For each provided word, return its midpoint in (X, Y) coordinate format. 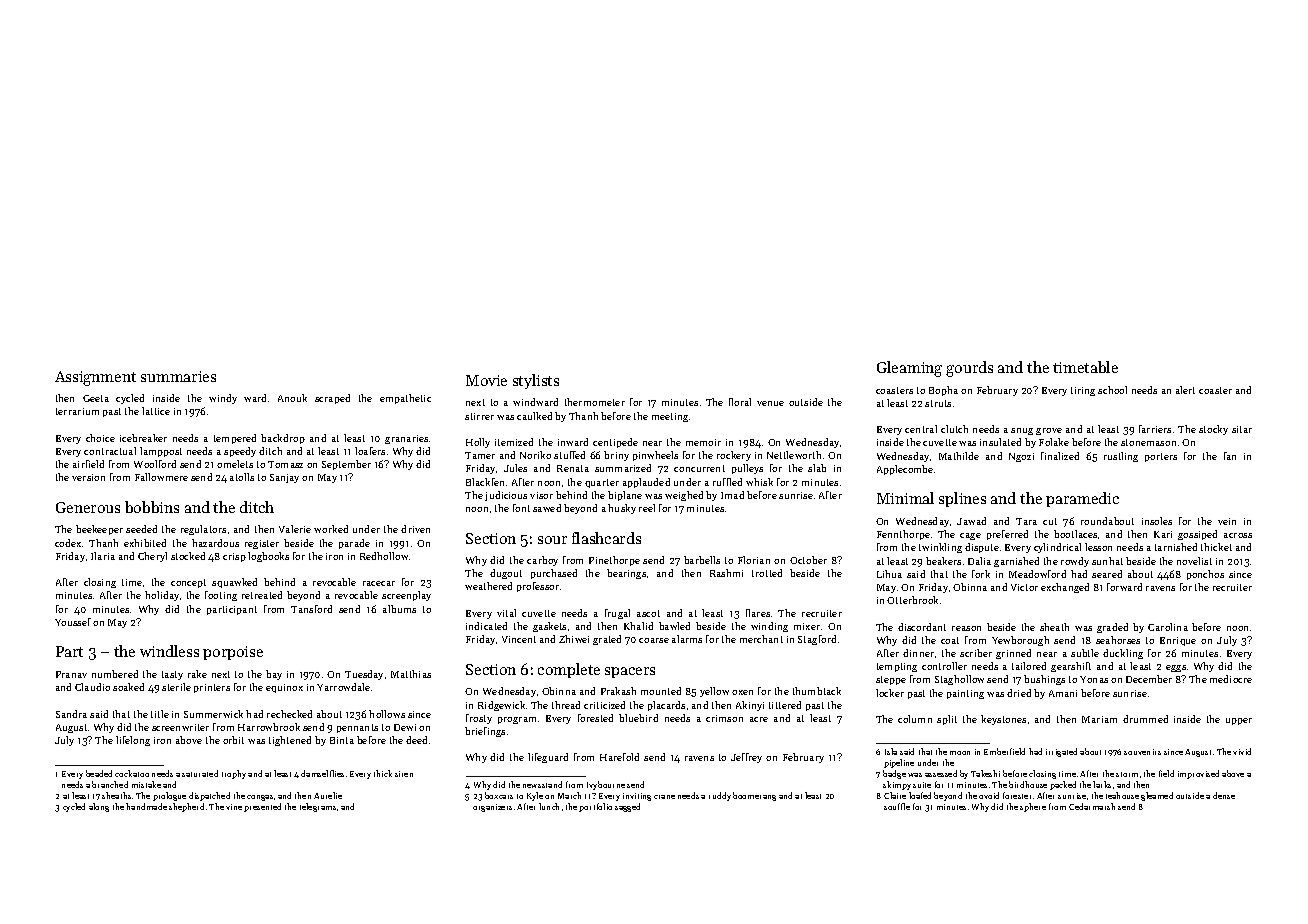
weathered (488, 586)
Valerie (295, 529)
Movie (486, 380)
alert (1185, 390)
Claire (895, 795)
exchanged (1065, 588)
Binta (342, 740)
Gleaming (909, 369)
